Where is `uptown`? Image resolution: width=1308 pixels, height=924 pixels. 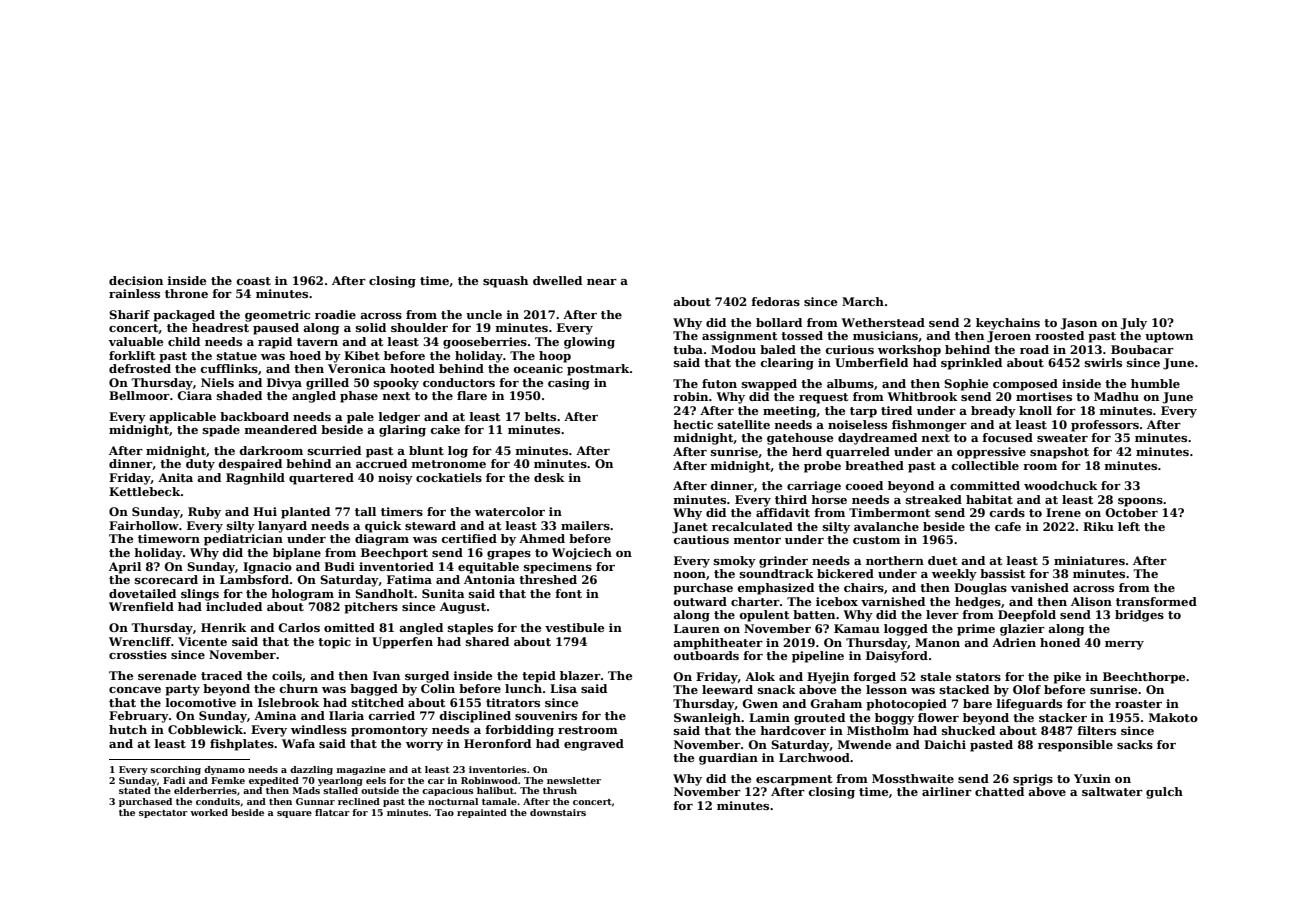
uptown is located at coordinates (1169, 337).
